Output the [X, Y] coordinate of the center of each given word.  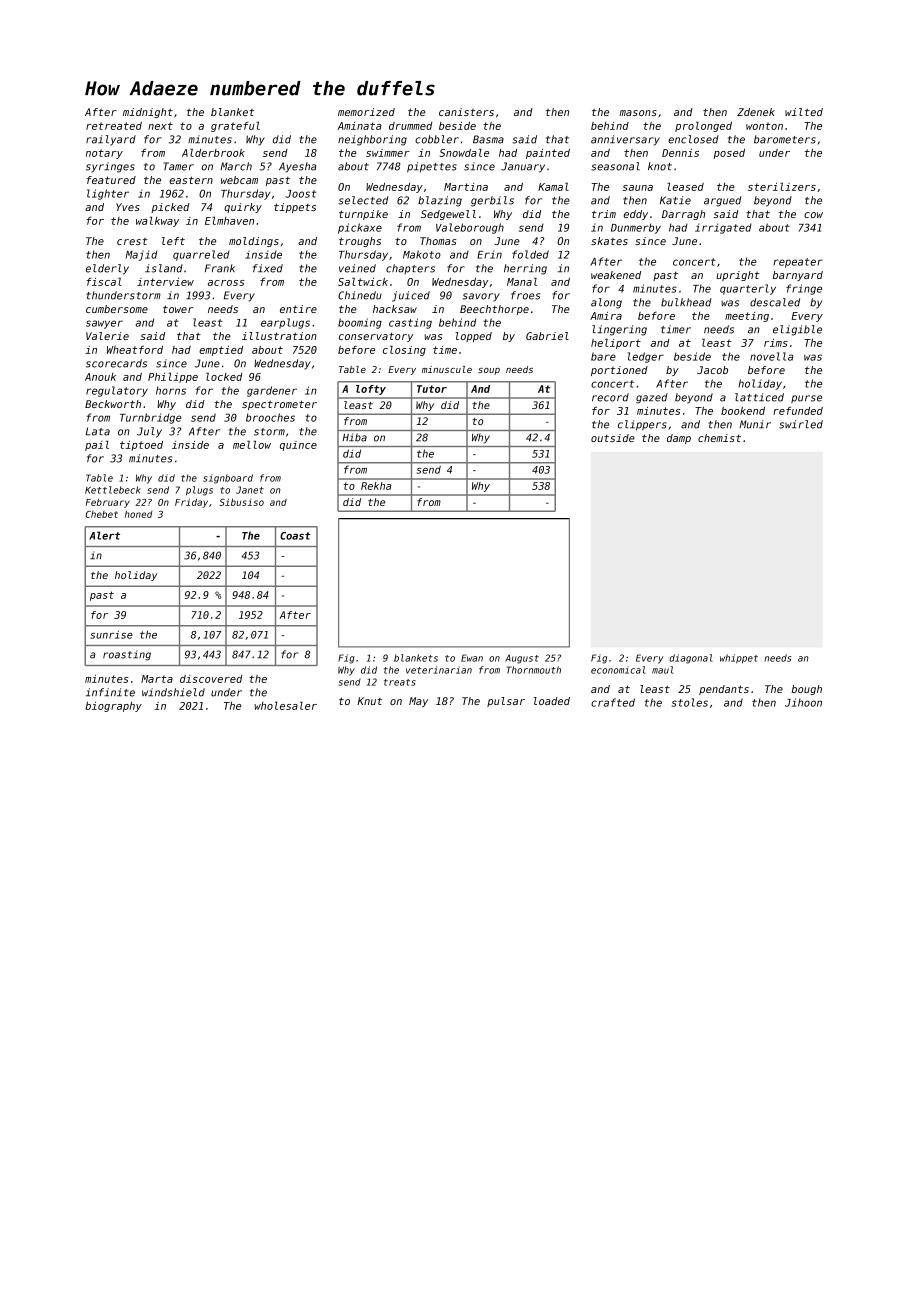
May [418, 702]
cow [813, 215]
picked [170, 208]
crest [132, 241]
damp [679, 439]
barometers [785, 139]
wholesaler [285, 706]
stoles [690, 702]
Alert [104, 535]
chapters [410, 269]
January [523, 167]
